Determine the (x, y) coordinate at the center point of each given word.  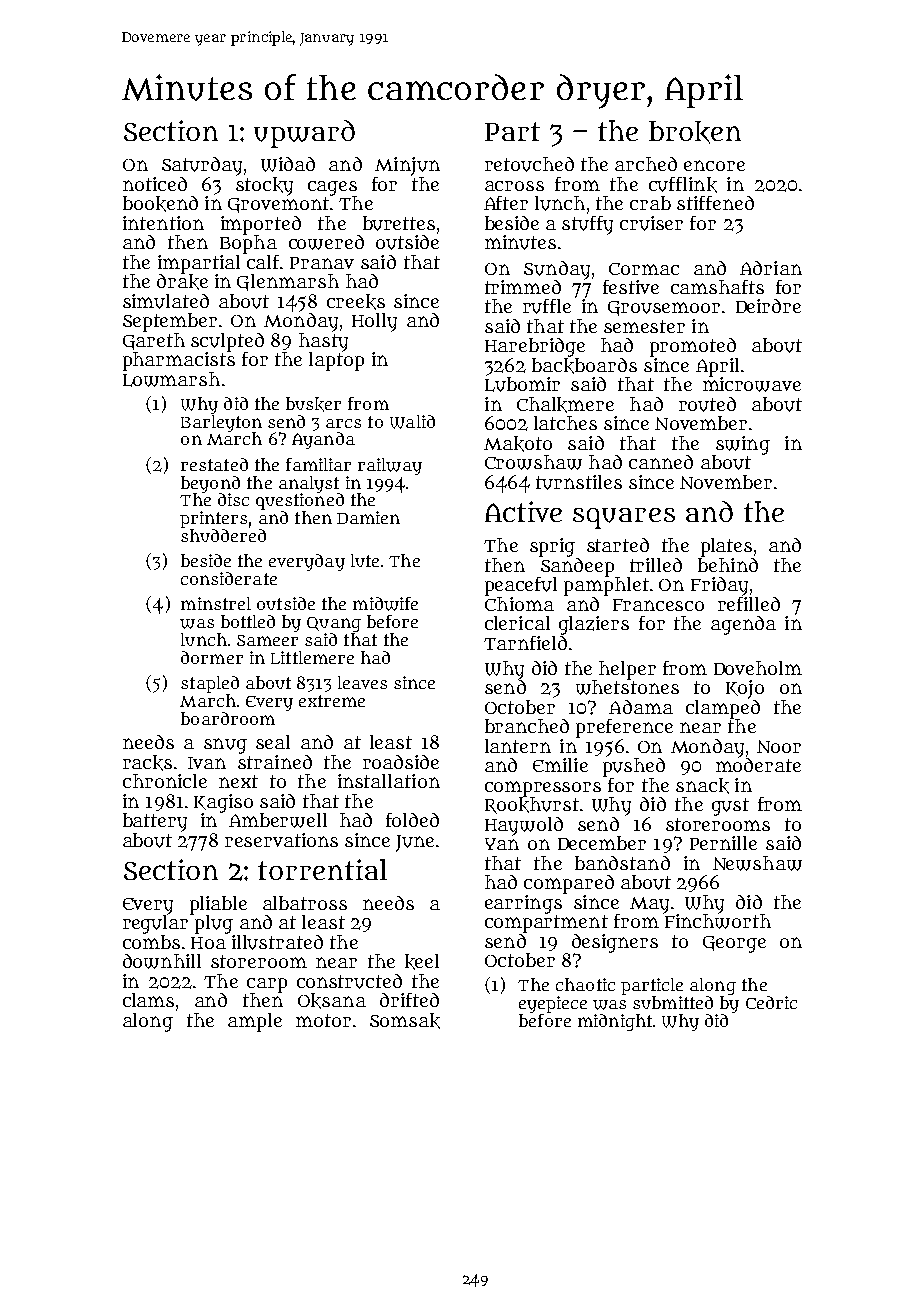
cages (332, 188)
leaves (362, 682)
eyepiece (553, 1004)
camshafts (717, 287)
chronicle (165, 781)
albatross (305, 903)
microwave (752, 384)
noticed (155, 184)
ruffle (547, 306)
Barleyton (221, 423)
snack (702, 786)
